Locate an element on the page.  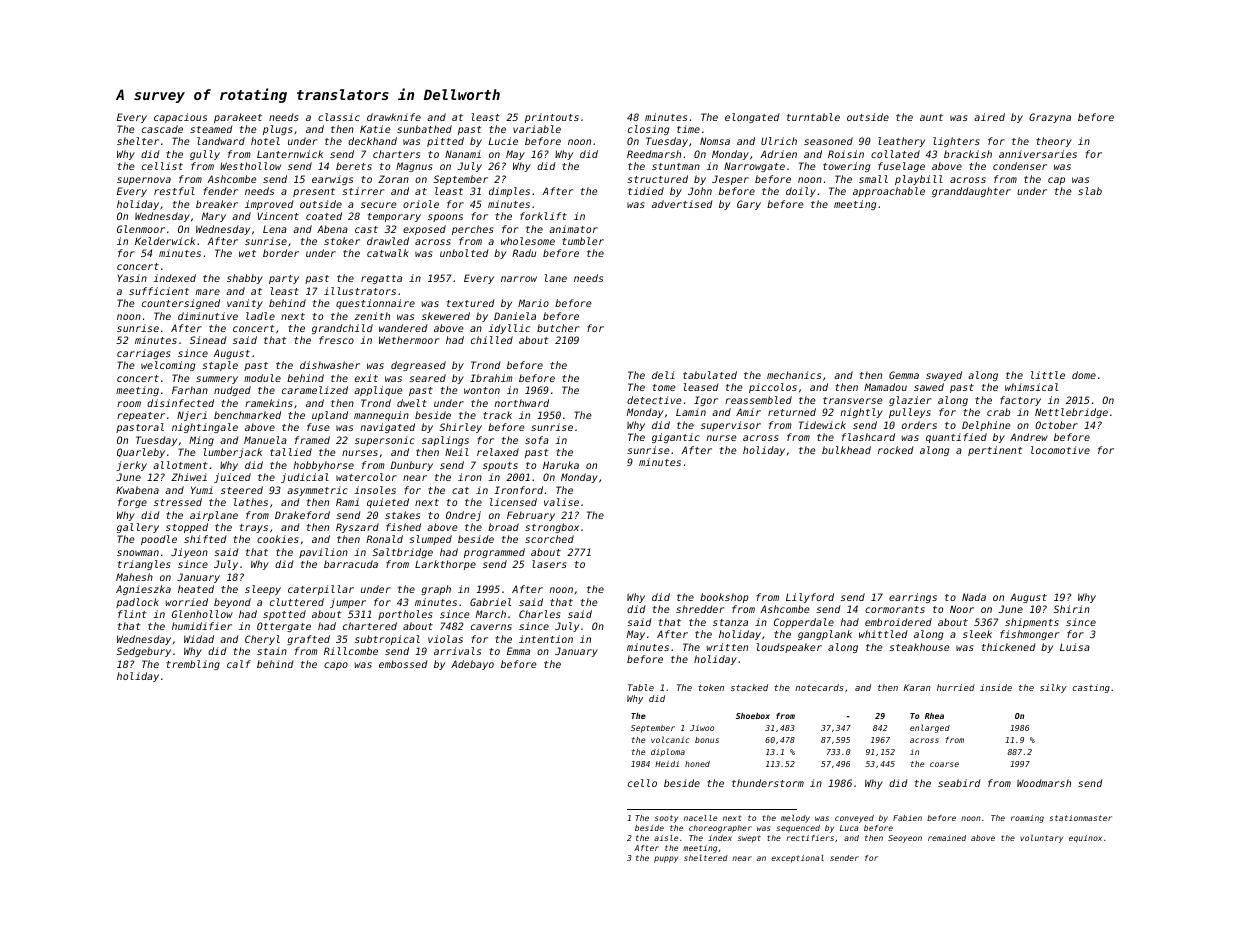
trembling is located at coordinates (193, 665).
